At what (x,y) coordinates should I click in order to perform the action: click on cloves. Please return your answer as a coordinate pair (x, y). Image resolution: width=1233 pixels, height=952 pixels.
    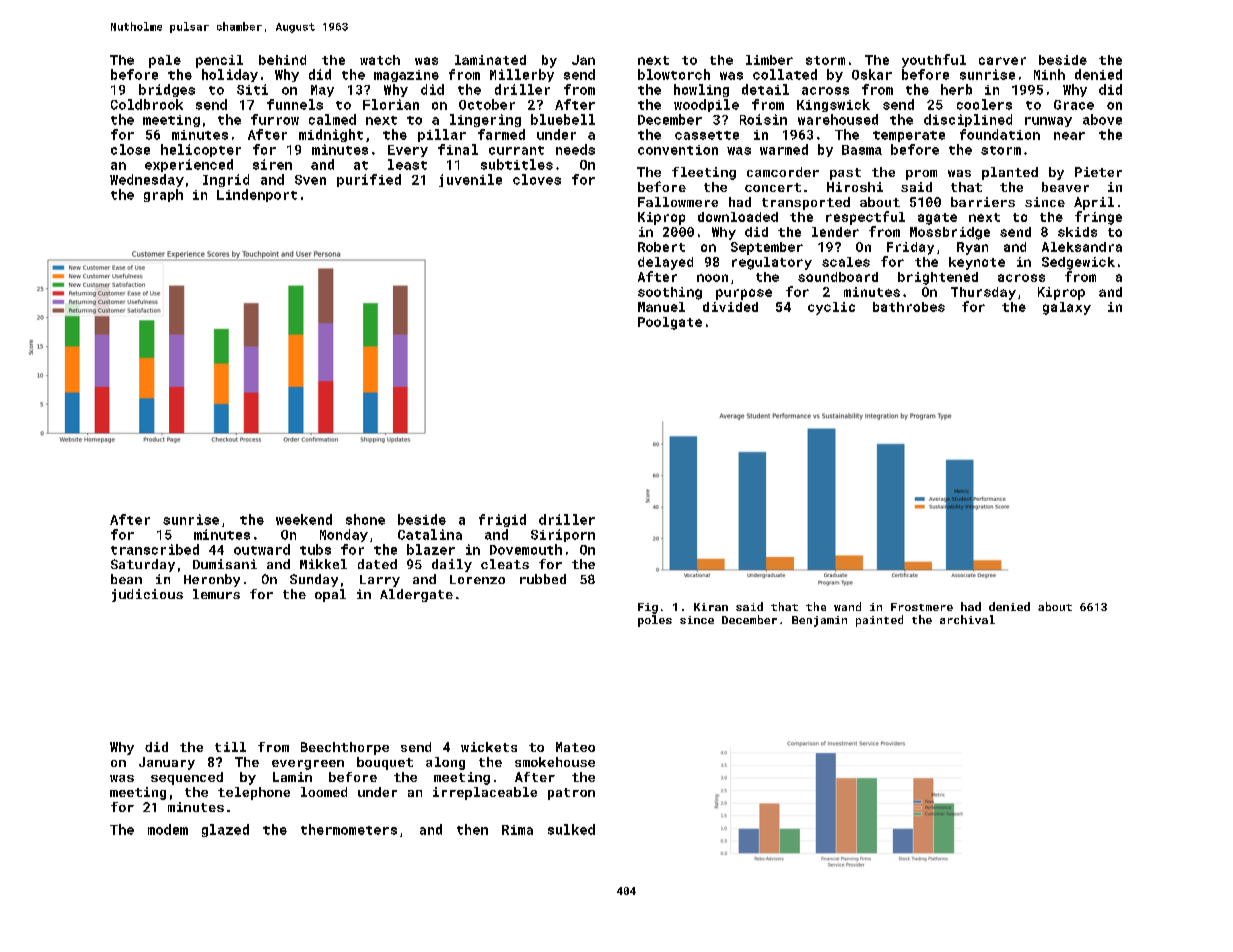
    Looking at the image, I should click on (537, 179).
